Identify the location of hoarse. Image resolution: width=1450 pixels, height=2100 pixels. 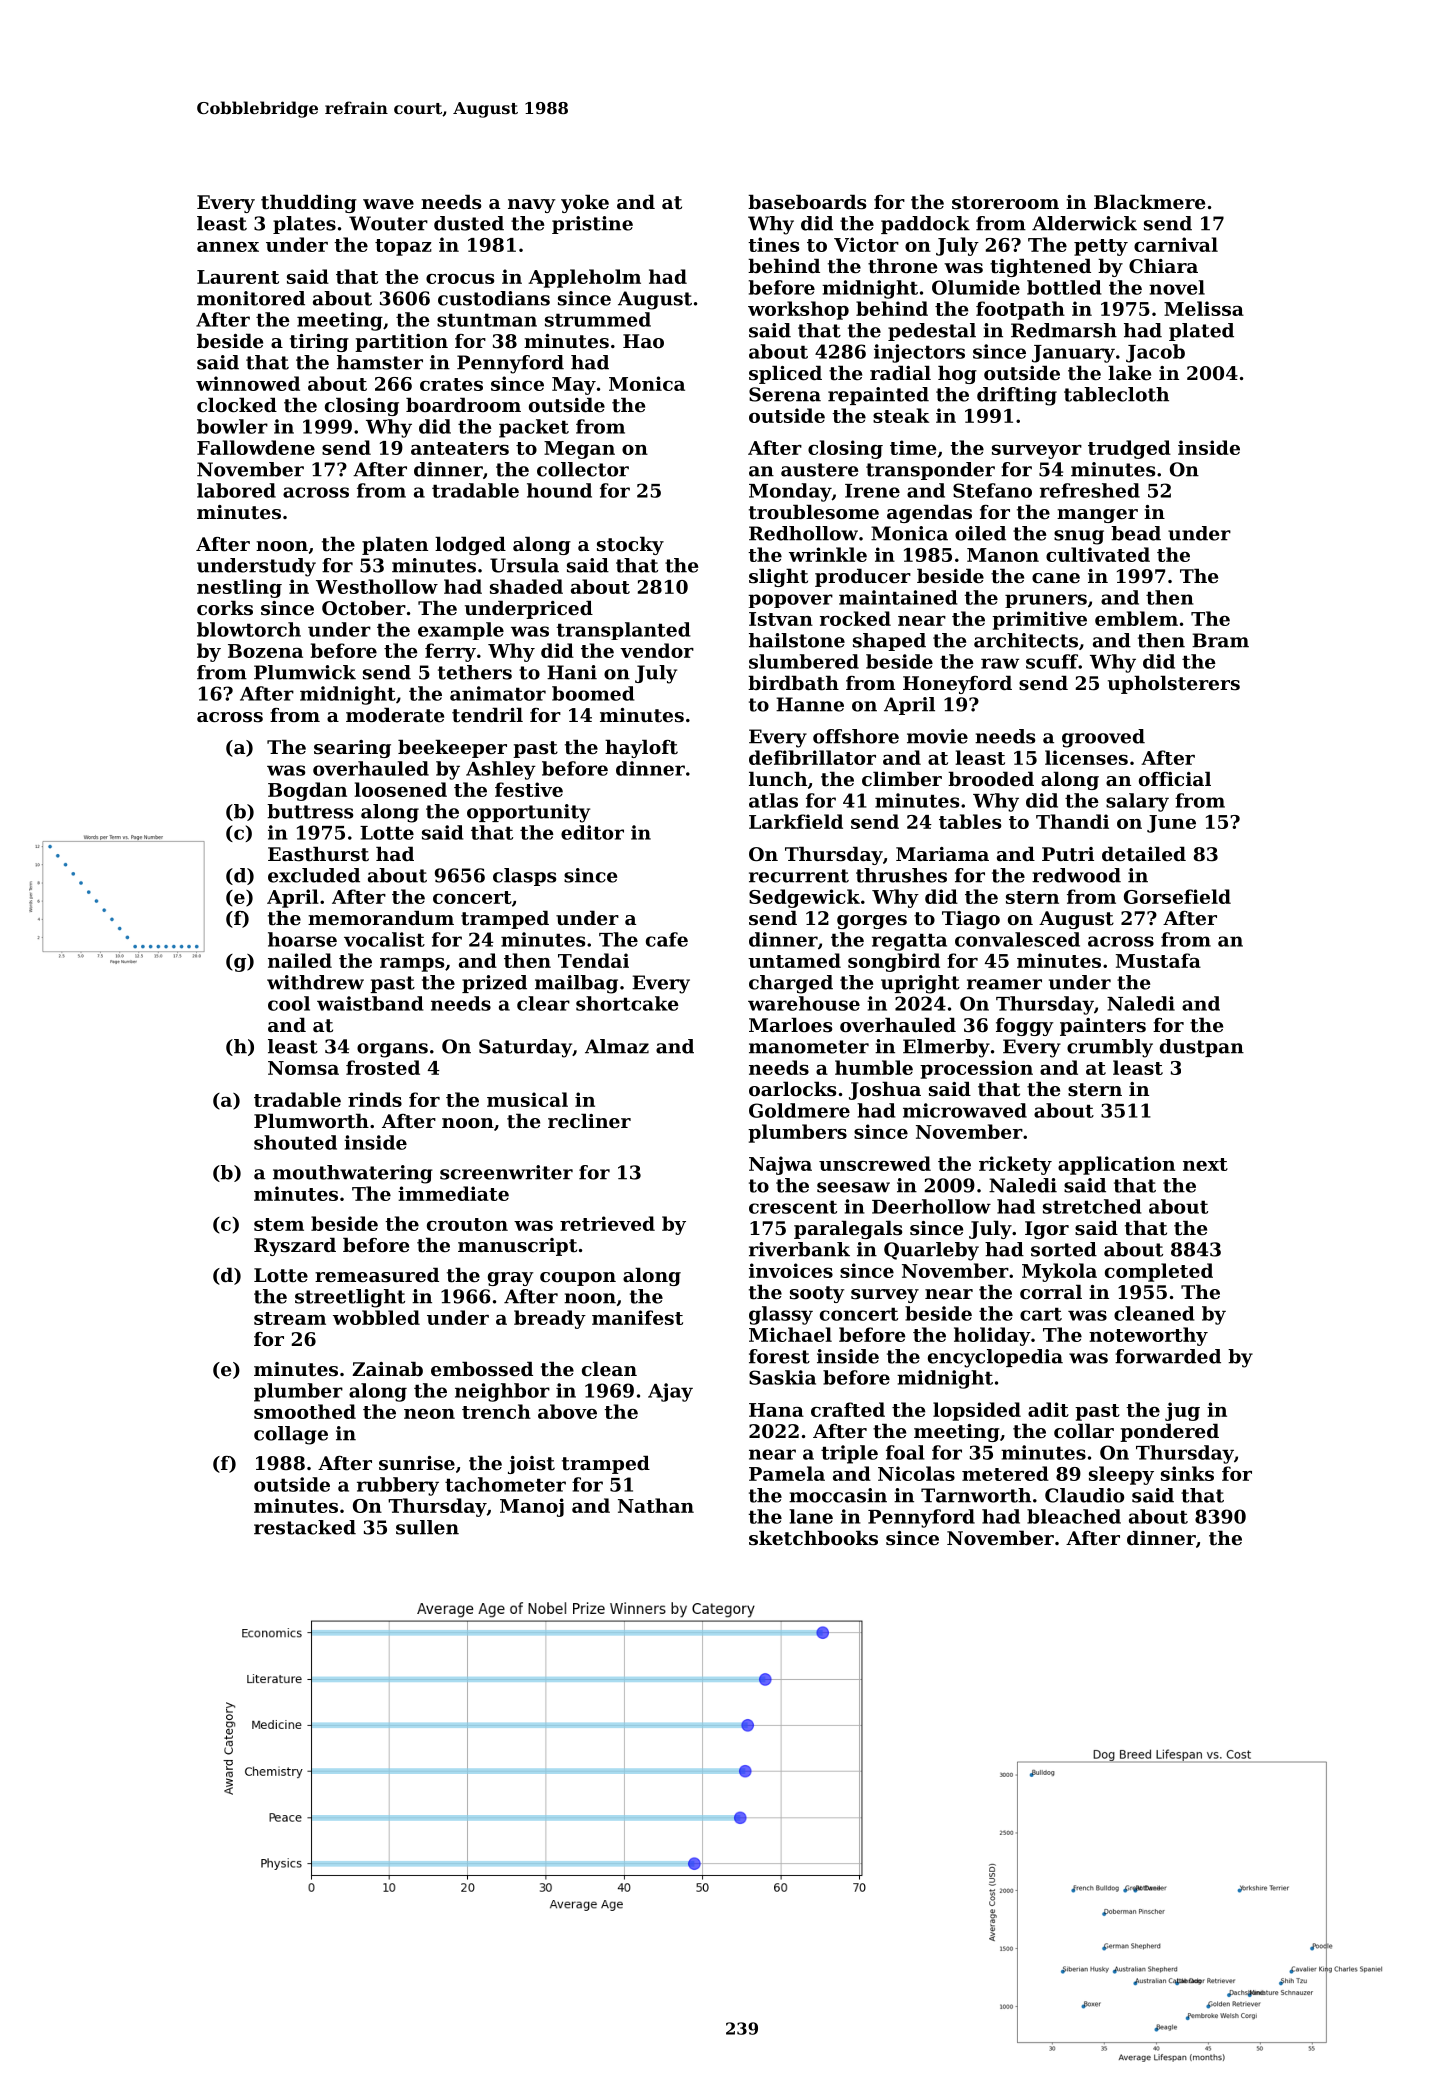
(302, 939).
